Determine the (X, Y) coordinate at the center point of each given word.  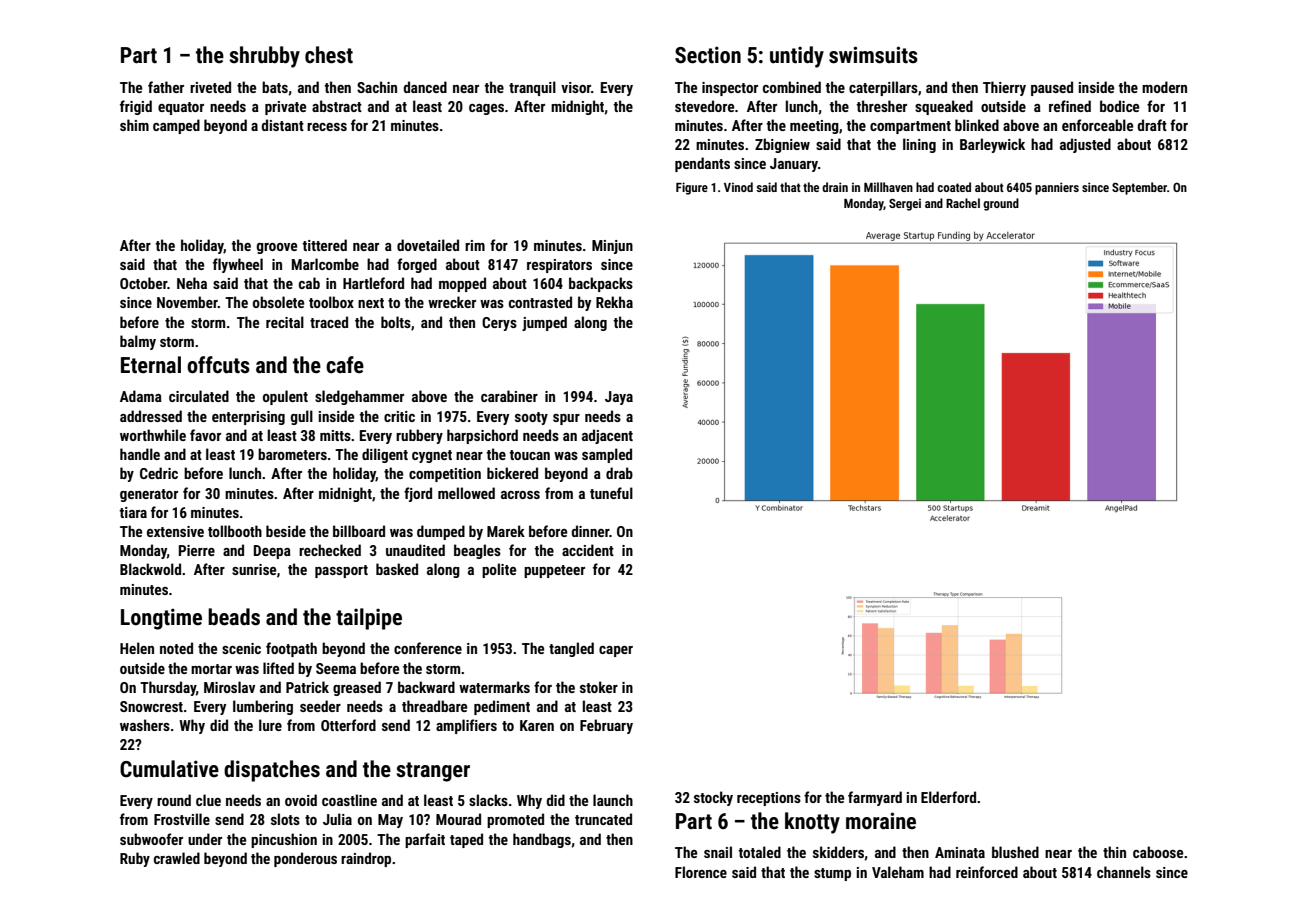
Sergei (905, 204)
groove (277, 248)
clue (208, 800)
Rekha (614, 302)
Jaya (619, 398)
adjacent (607, 436)
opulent (285, 397)
